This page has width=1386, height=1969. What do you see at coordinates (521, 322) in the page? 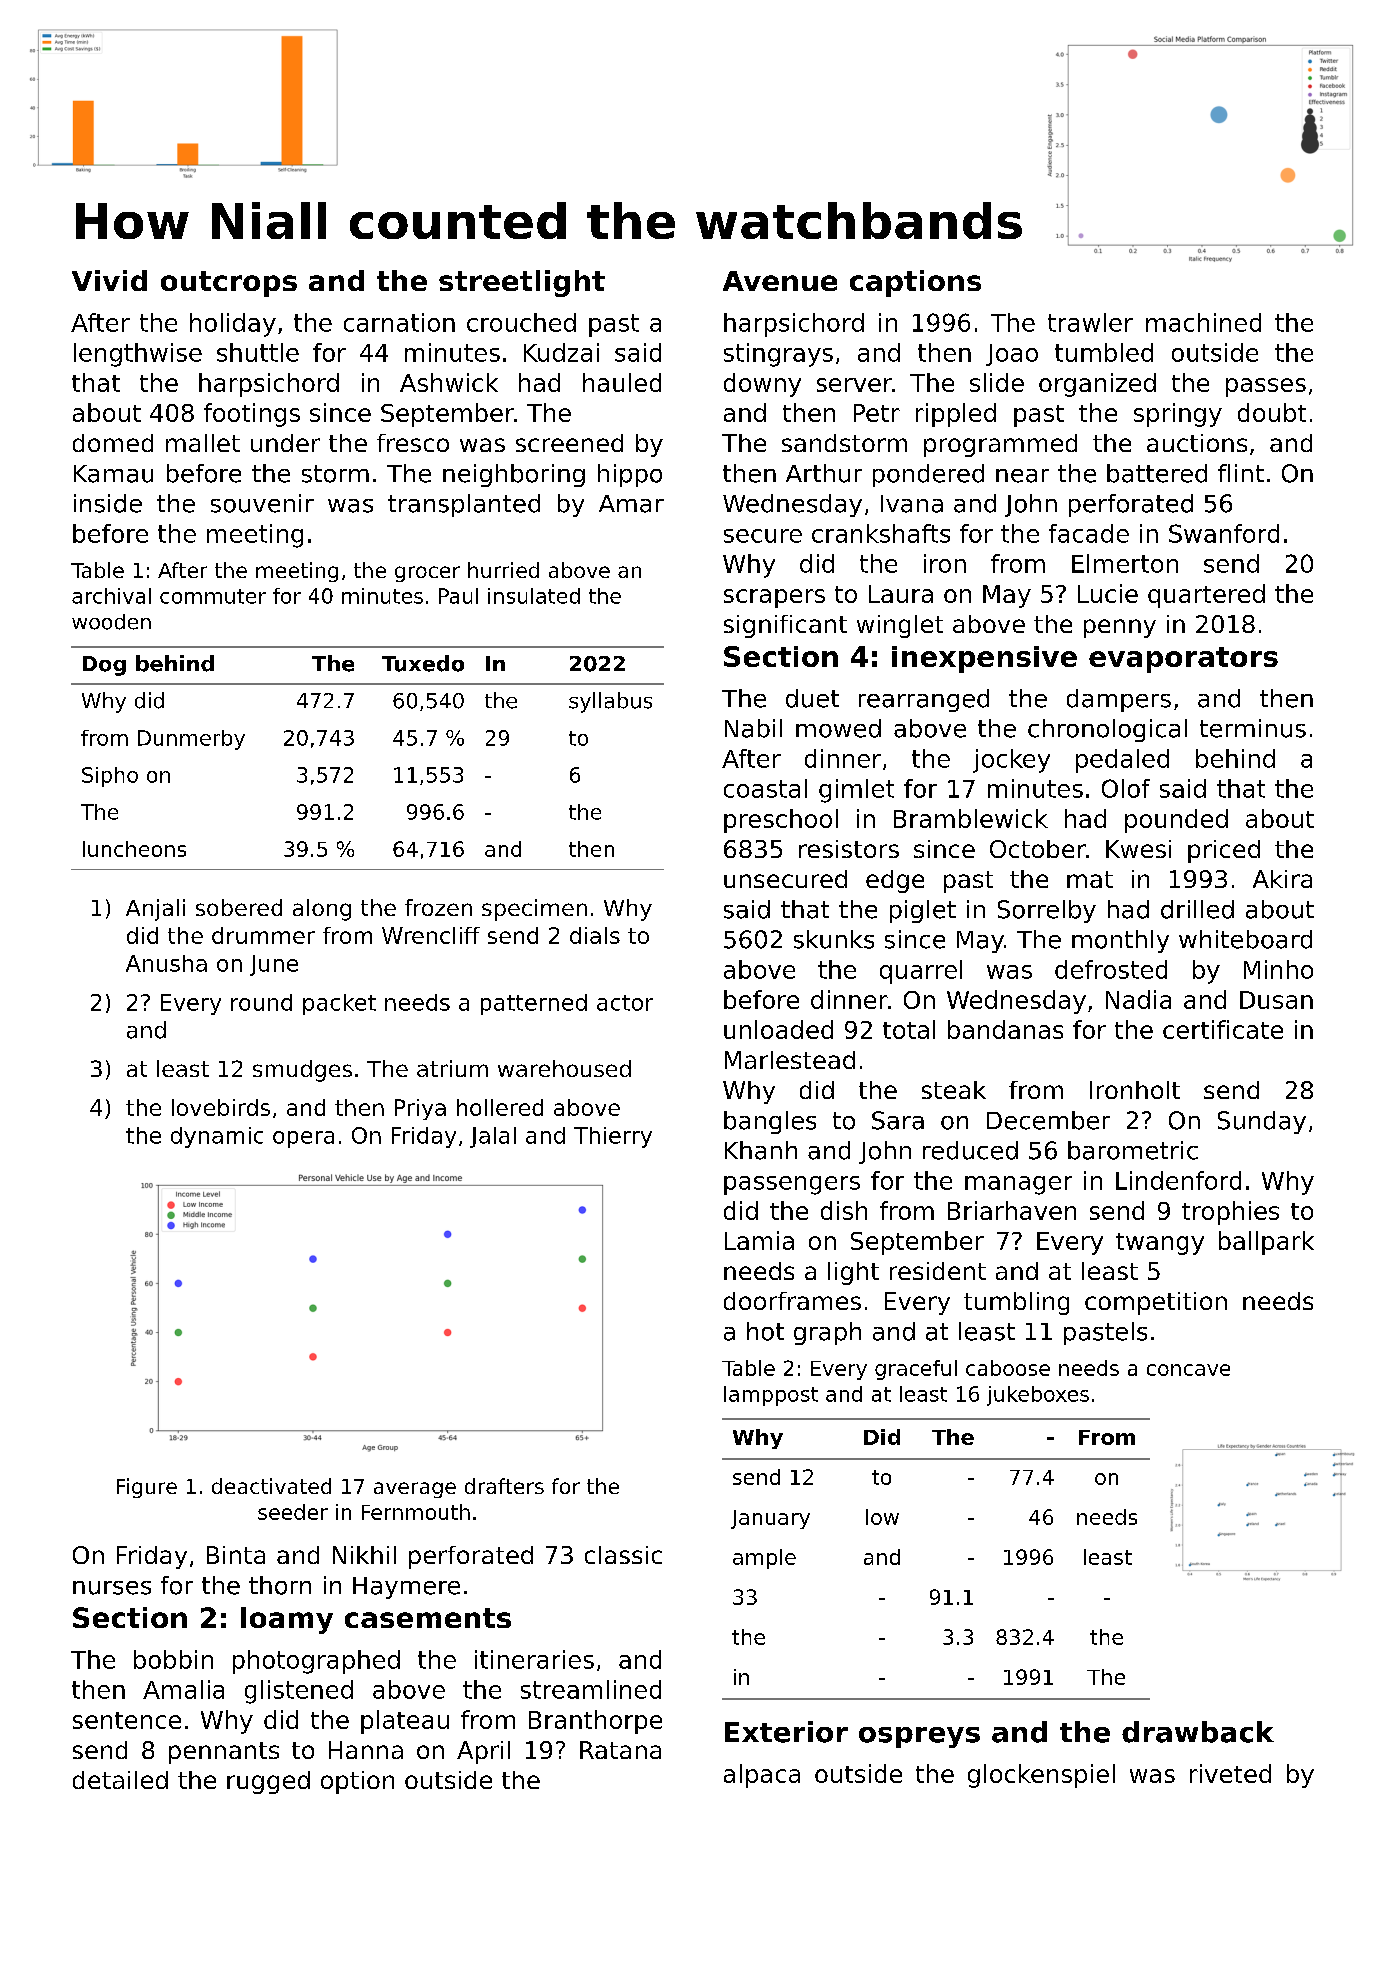
I see `crouched` at bounding box center [521, 322].
